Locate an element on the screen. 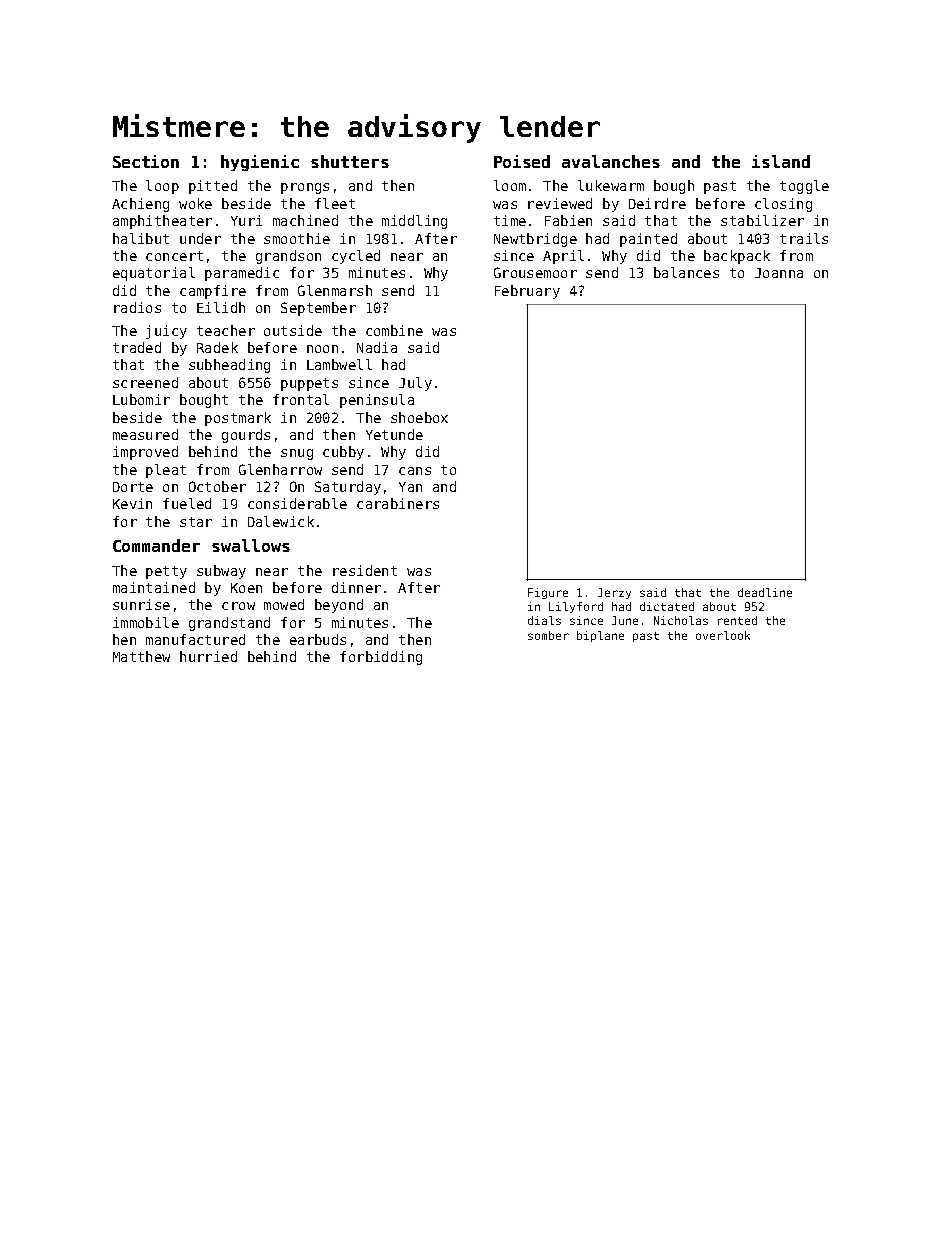 This screenshot has height=1233, width=952. deadline is located at coordinates (765, 592).
